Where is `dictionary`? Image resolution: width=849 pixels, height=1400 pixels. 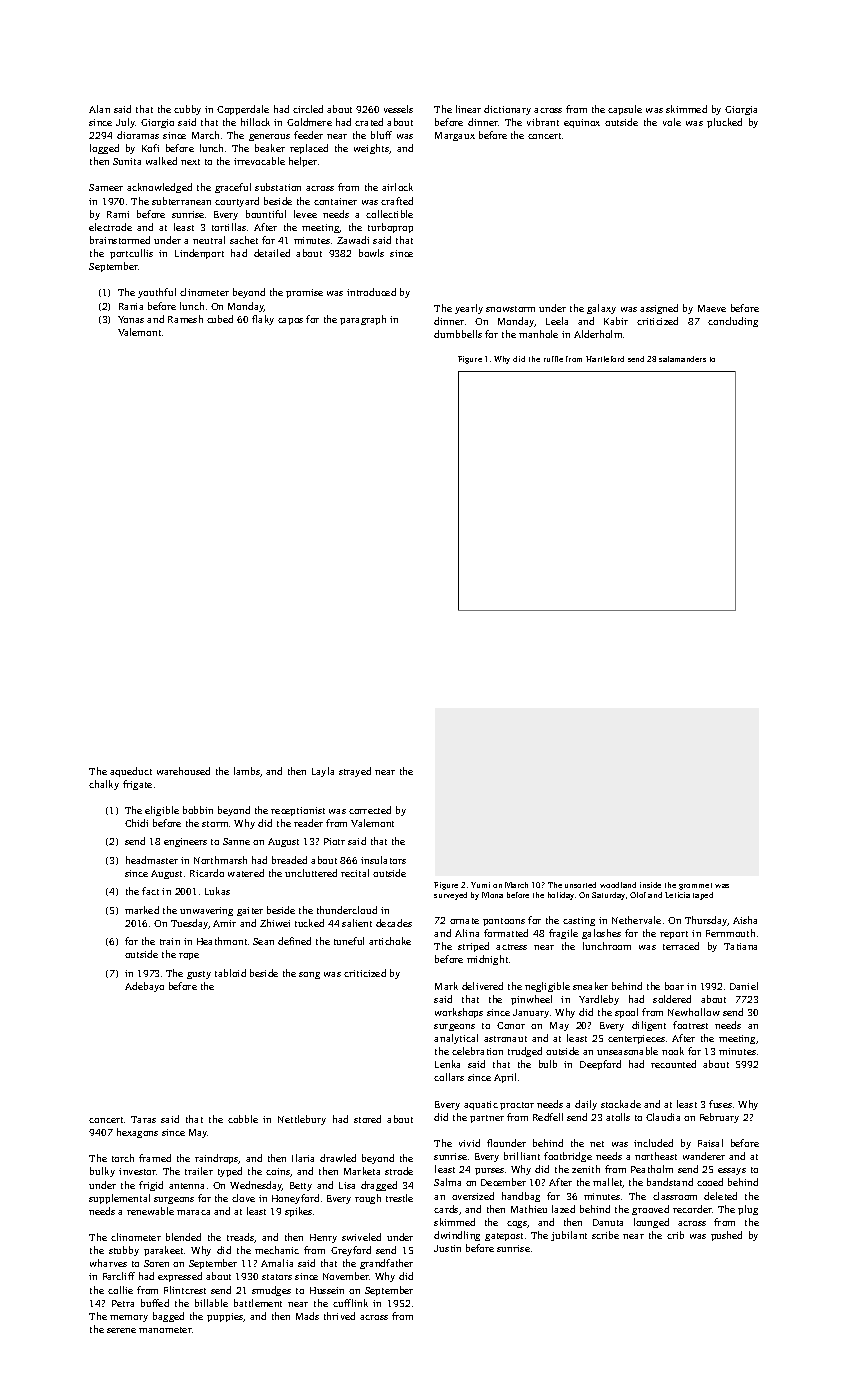
dictionary is located at coordinates (507, 110).
